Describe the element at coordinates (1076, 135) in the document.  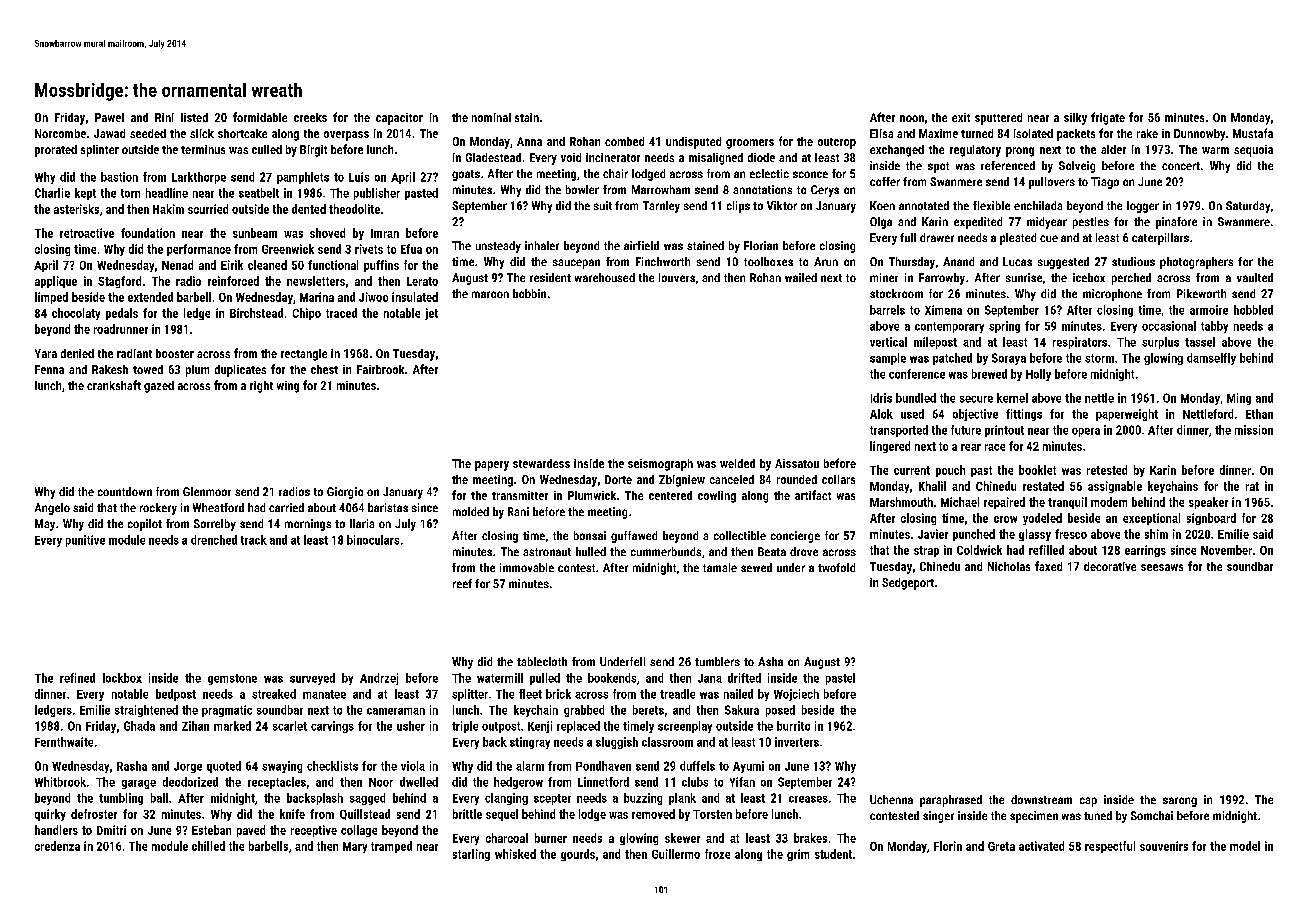
I see `packets` at that location.
